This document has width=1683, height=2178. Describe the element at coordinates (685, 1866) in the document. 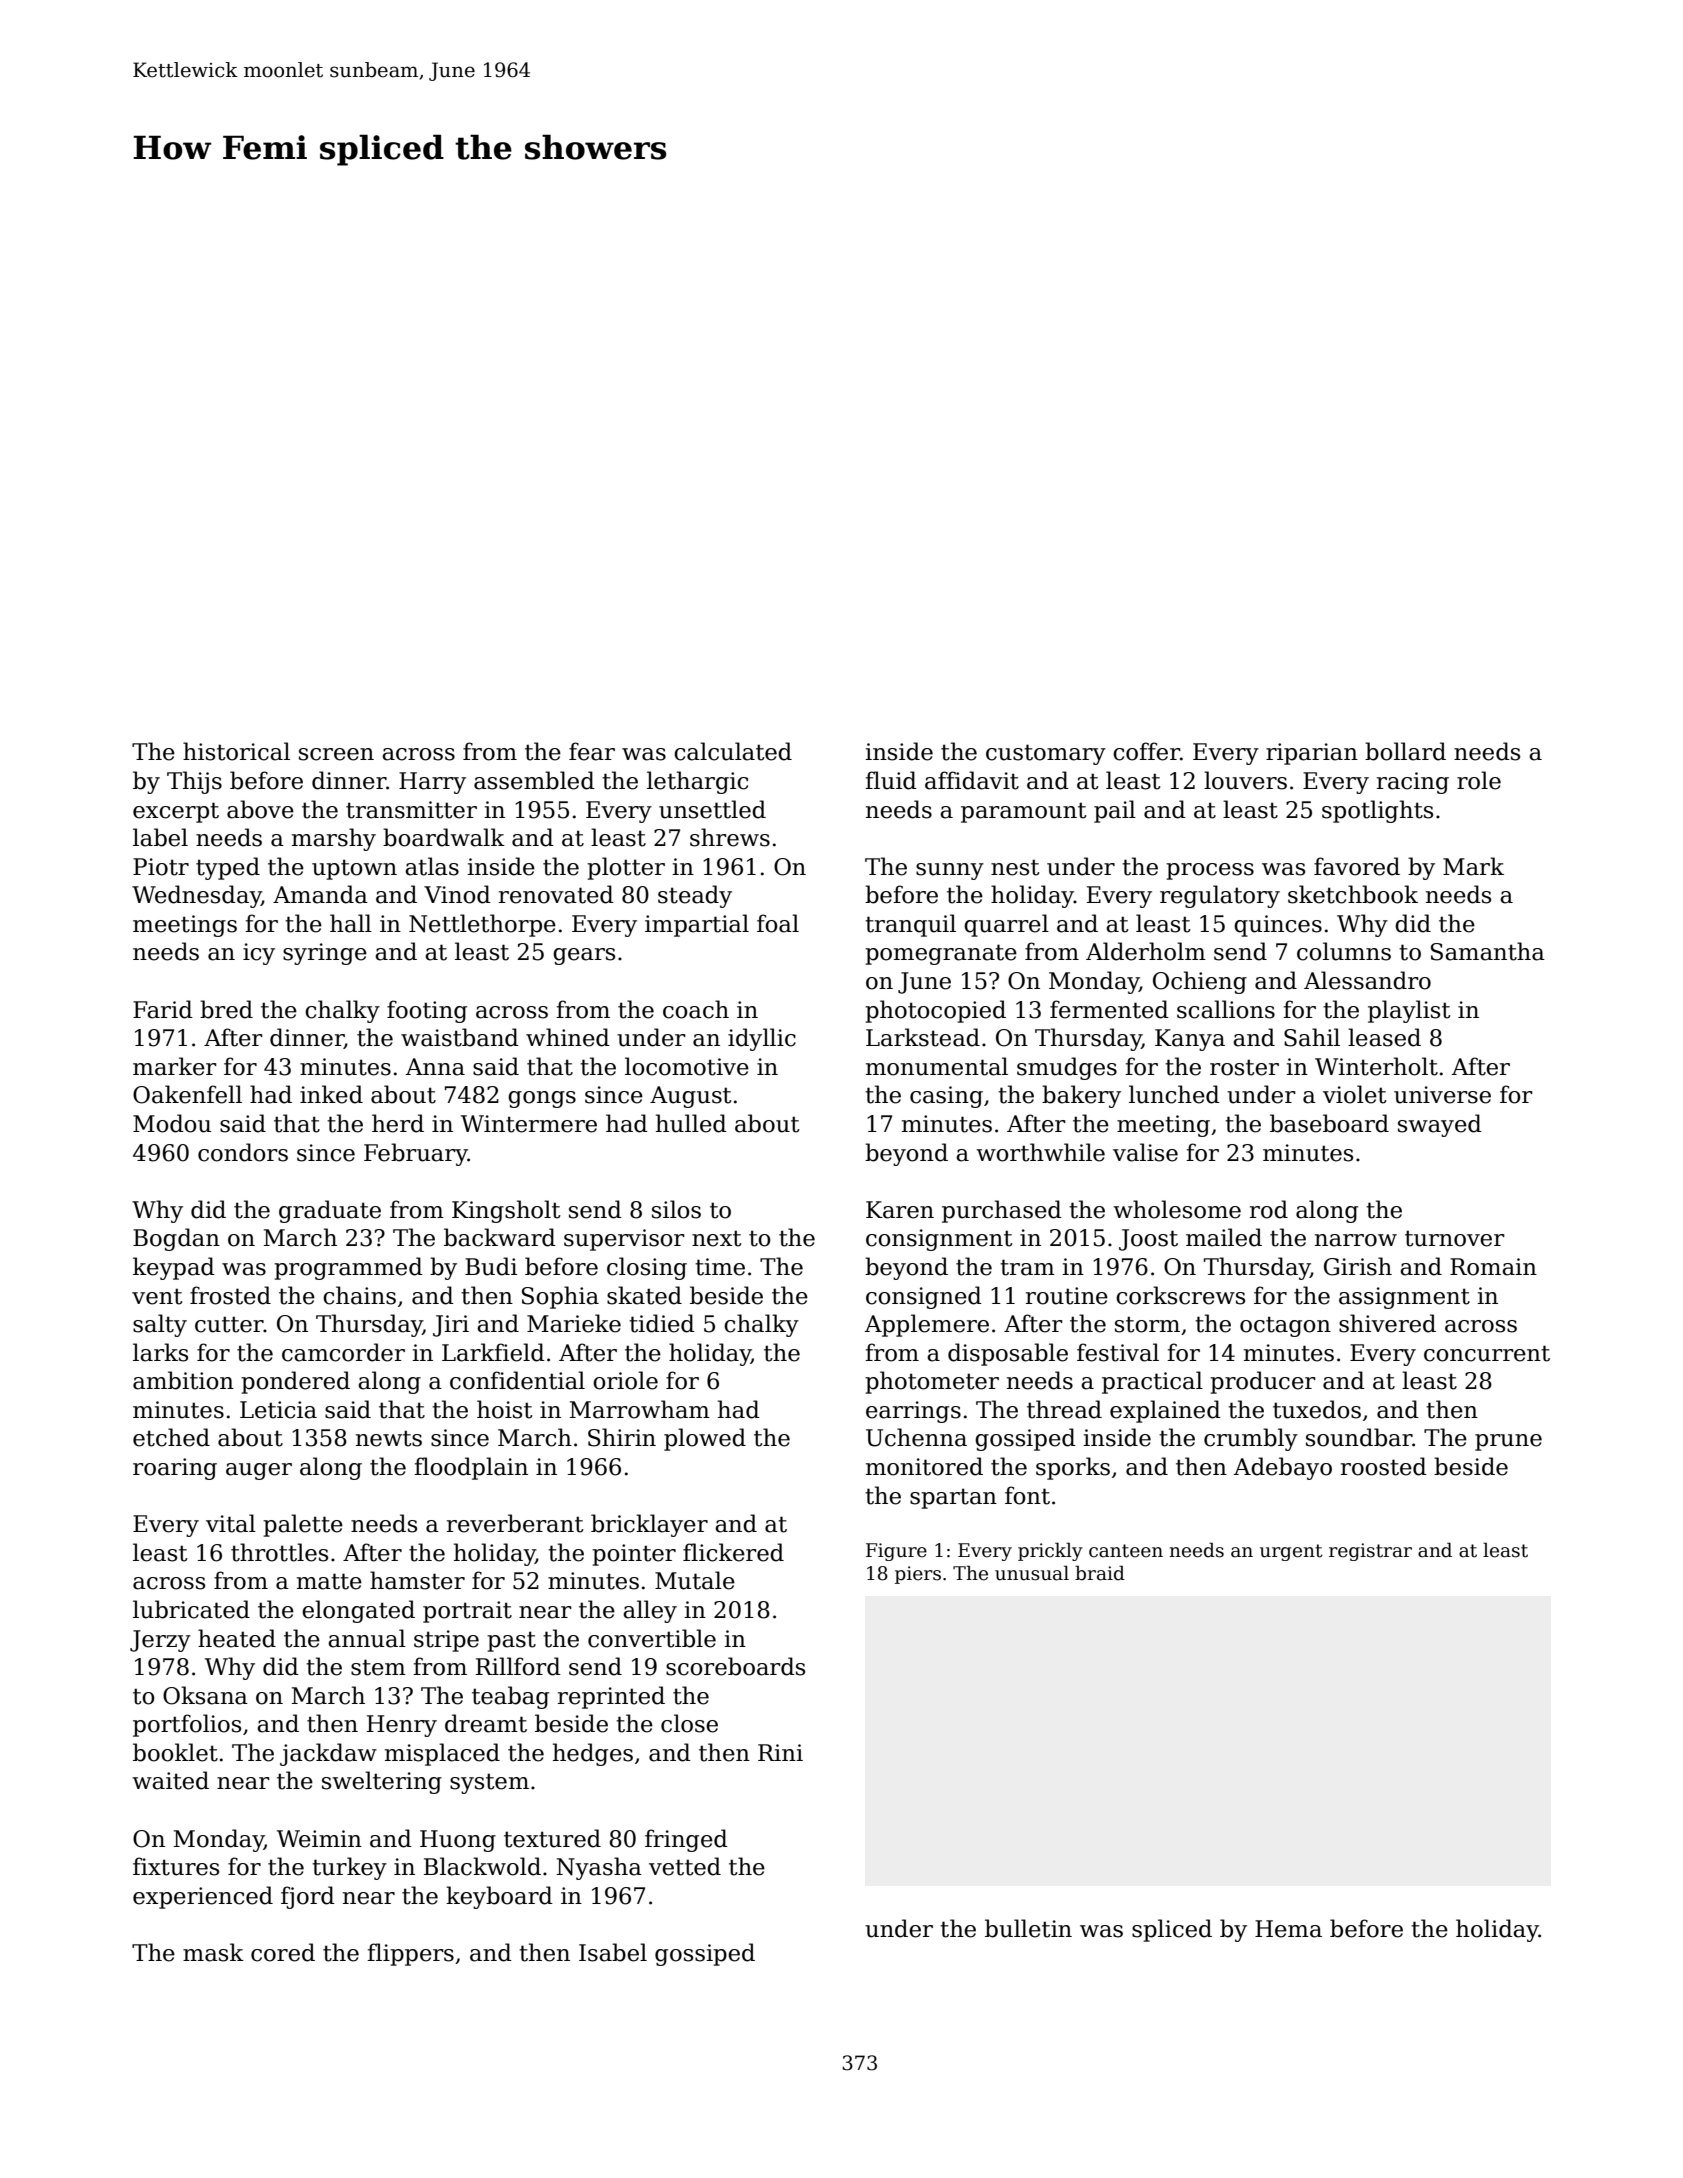

I see `vetted` at that location.
